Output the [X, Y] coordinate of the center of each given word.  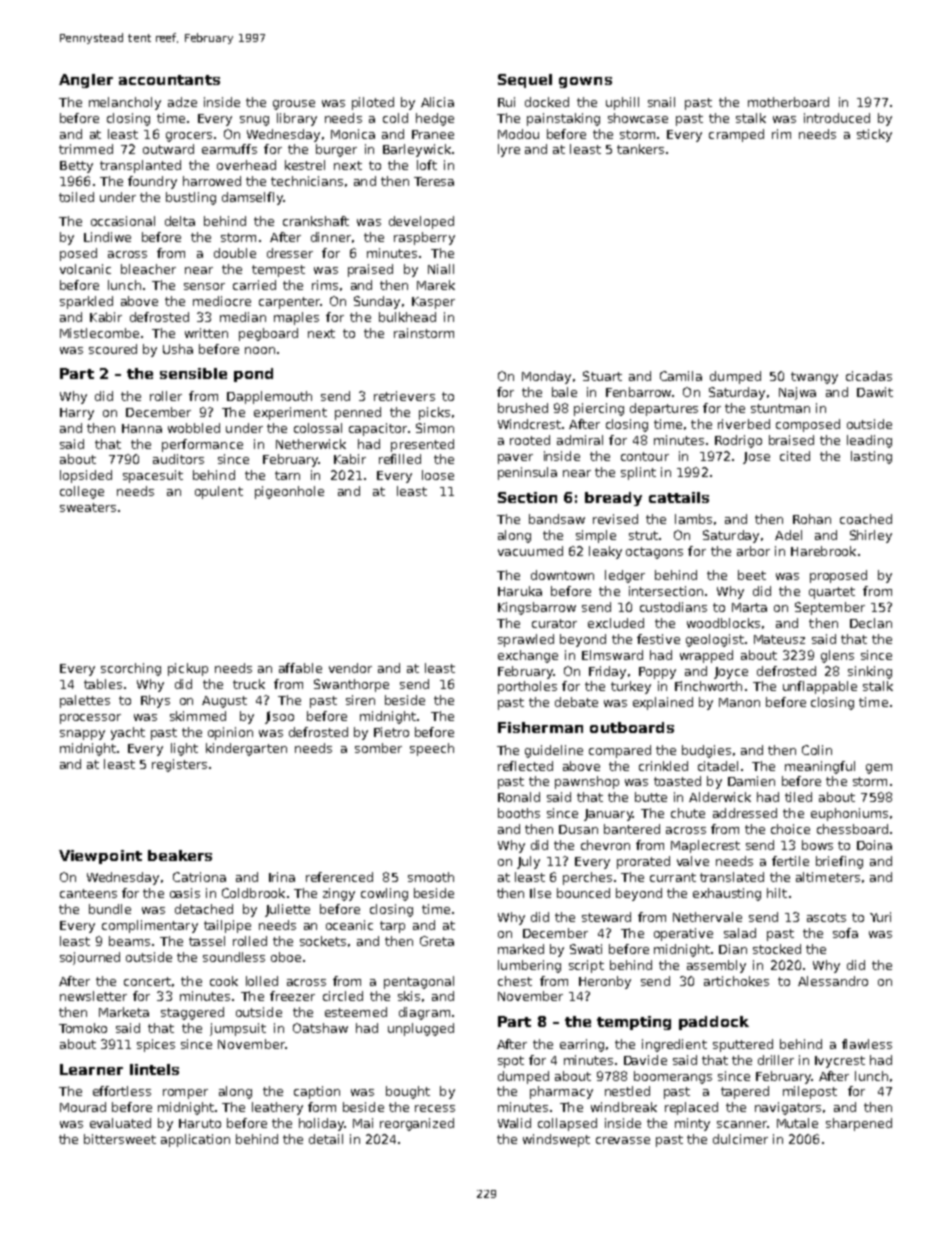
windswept [556, 1140]
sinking [870, 672]
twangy [814, 378]
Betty [76, 167]
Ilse [540, 893]
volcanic [85, 269]
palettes [85, 701]
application [195, 1140]
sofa [845, 933]
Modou [518, 134]
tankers [640, 149]
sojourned [90, 958]
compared [620, 751]
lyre [509, 150]
